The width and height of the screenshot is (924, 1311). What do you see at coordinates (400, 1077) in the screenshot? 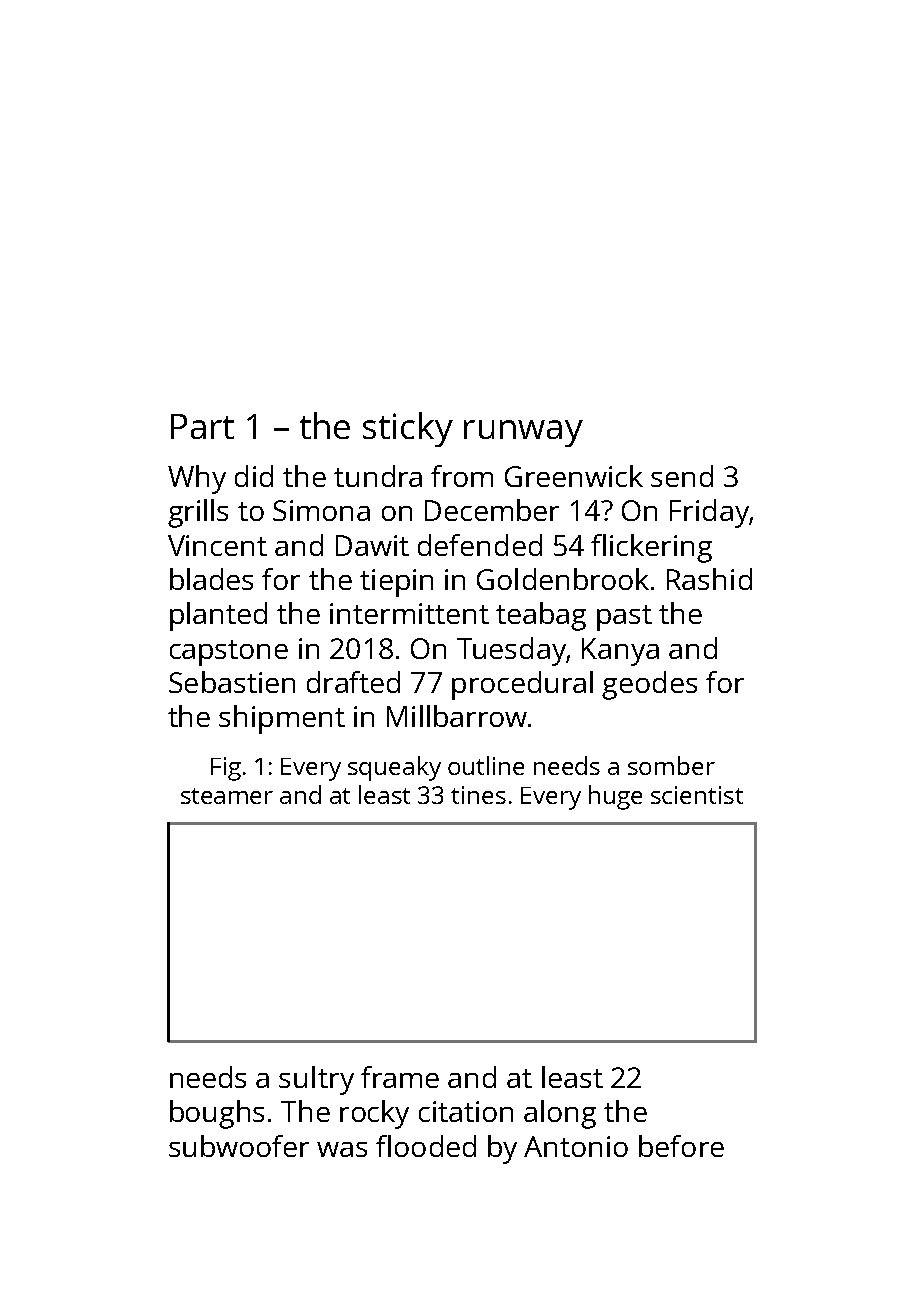
I see `frame` at bounding box center [400, 1077].
